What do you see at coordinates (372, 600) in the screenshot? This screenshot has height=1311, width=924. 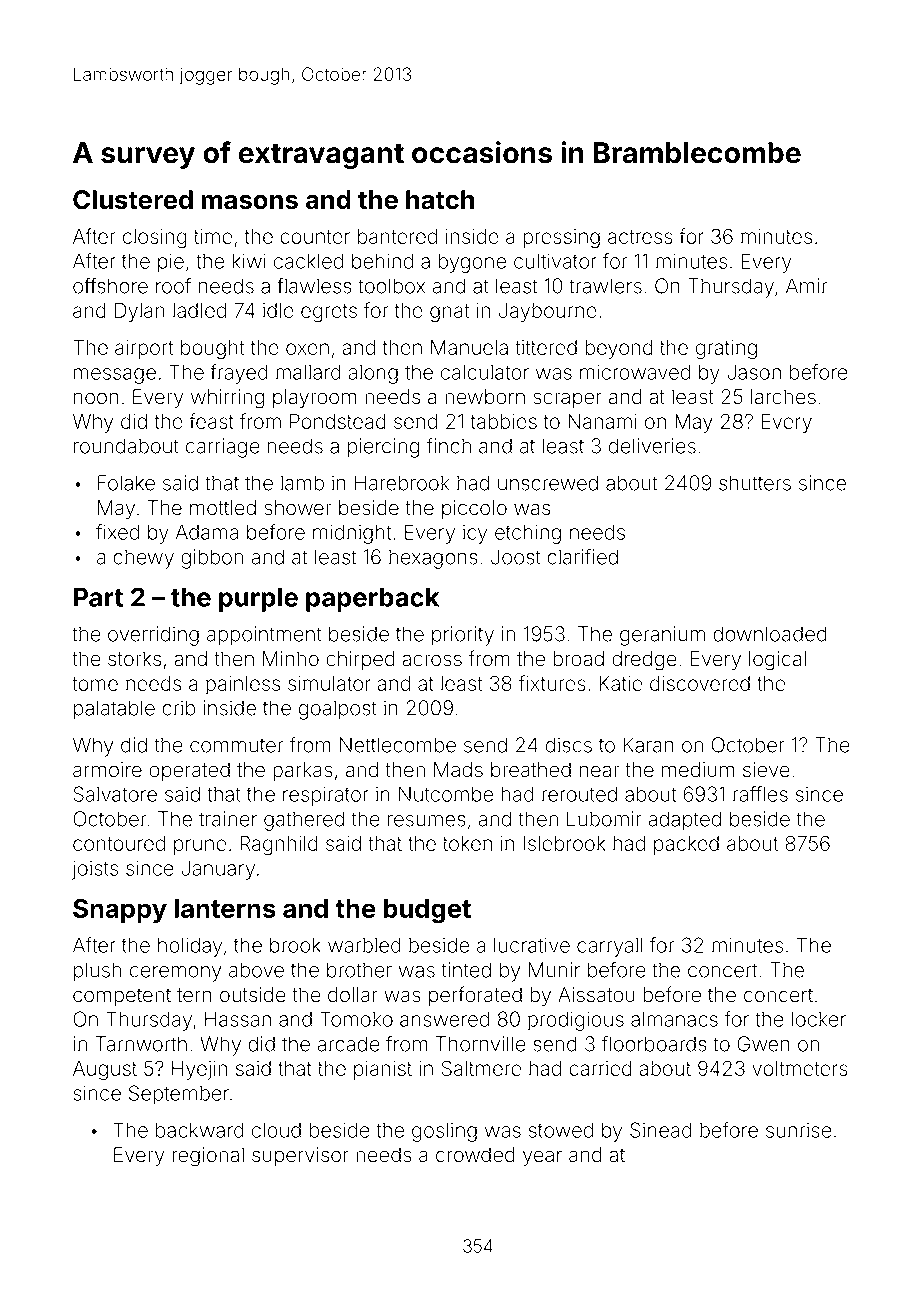 I see `paperback` at bounding box center [372, 600].
